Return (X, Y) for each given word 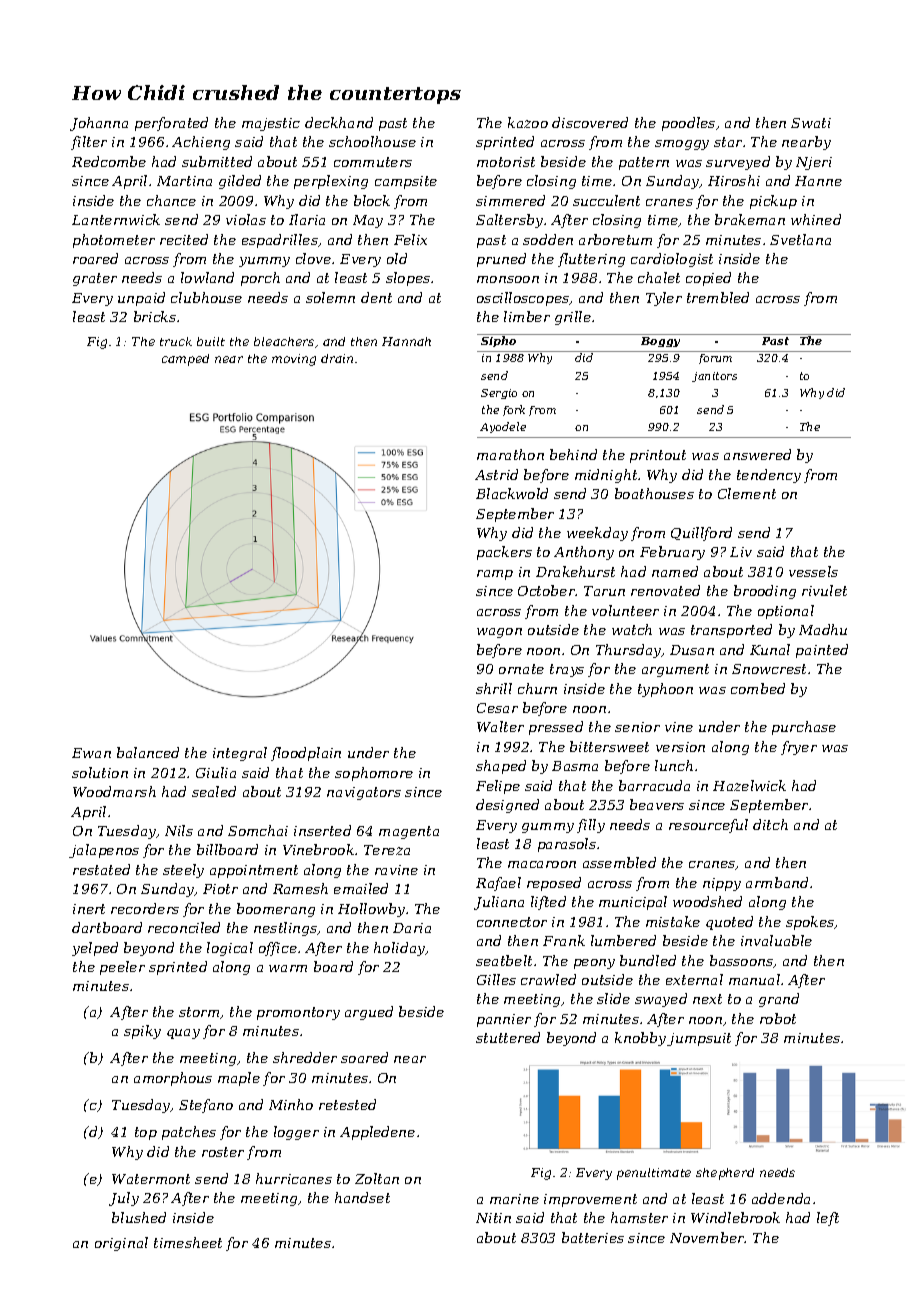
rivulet (824, 590)
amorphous (173, 1079)
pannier (504, 1020)
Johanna (99, 124)
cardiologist (672, 260)
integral (240, 754)
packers (504, 553)
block (372, 200)
